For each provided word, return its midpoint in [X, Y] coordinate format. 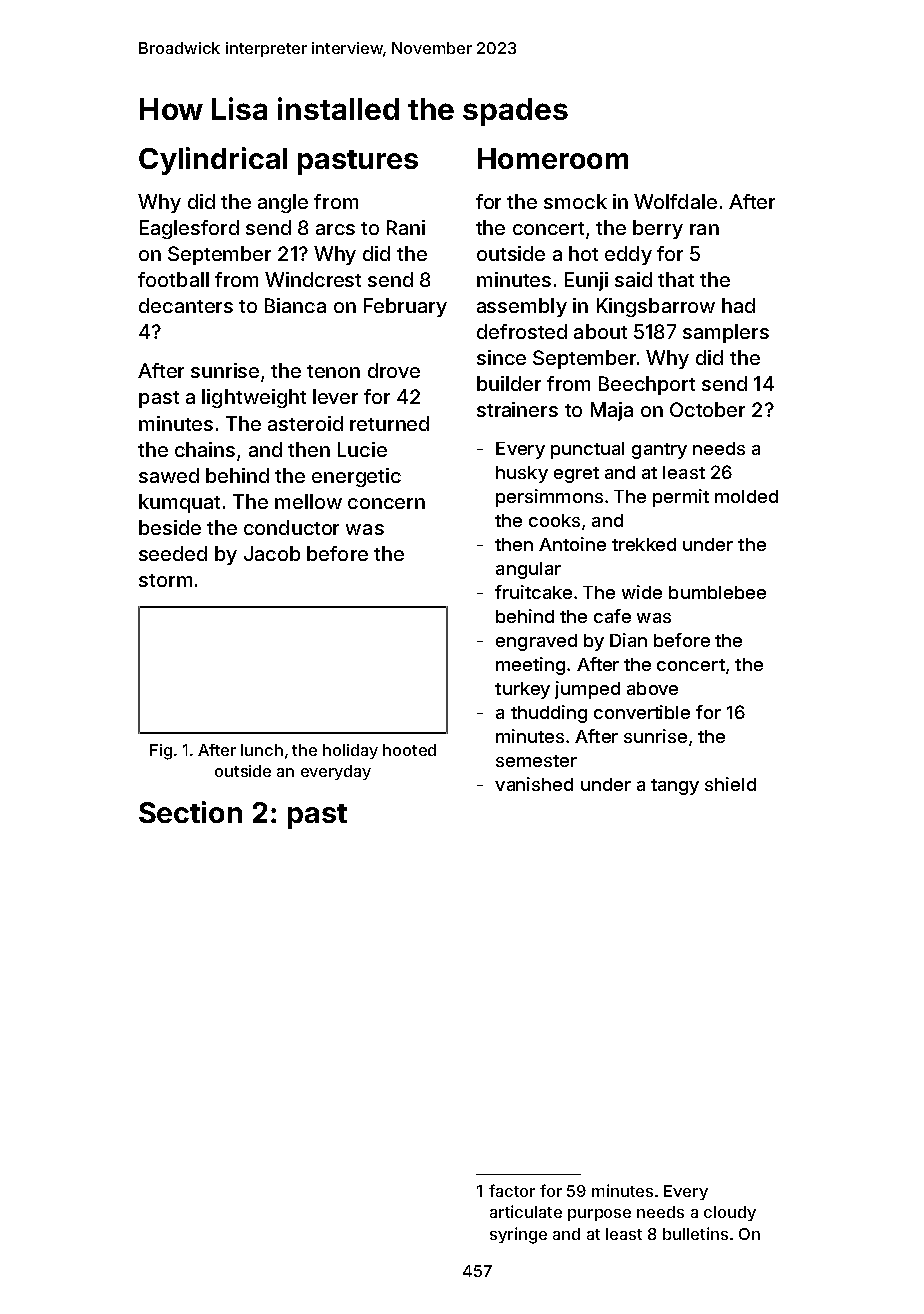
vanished [534, 784]
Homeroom [553, 158]
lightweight [254, 398]
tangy [675, 787]
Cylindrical [213, 161]
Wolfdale [675, 201]
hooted [409, 750]
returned [389, 423]
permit [681, 498]
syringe [518, 1235]
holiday [350, 751]
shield [730, 784]
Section [190, 812]
